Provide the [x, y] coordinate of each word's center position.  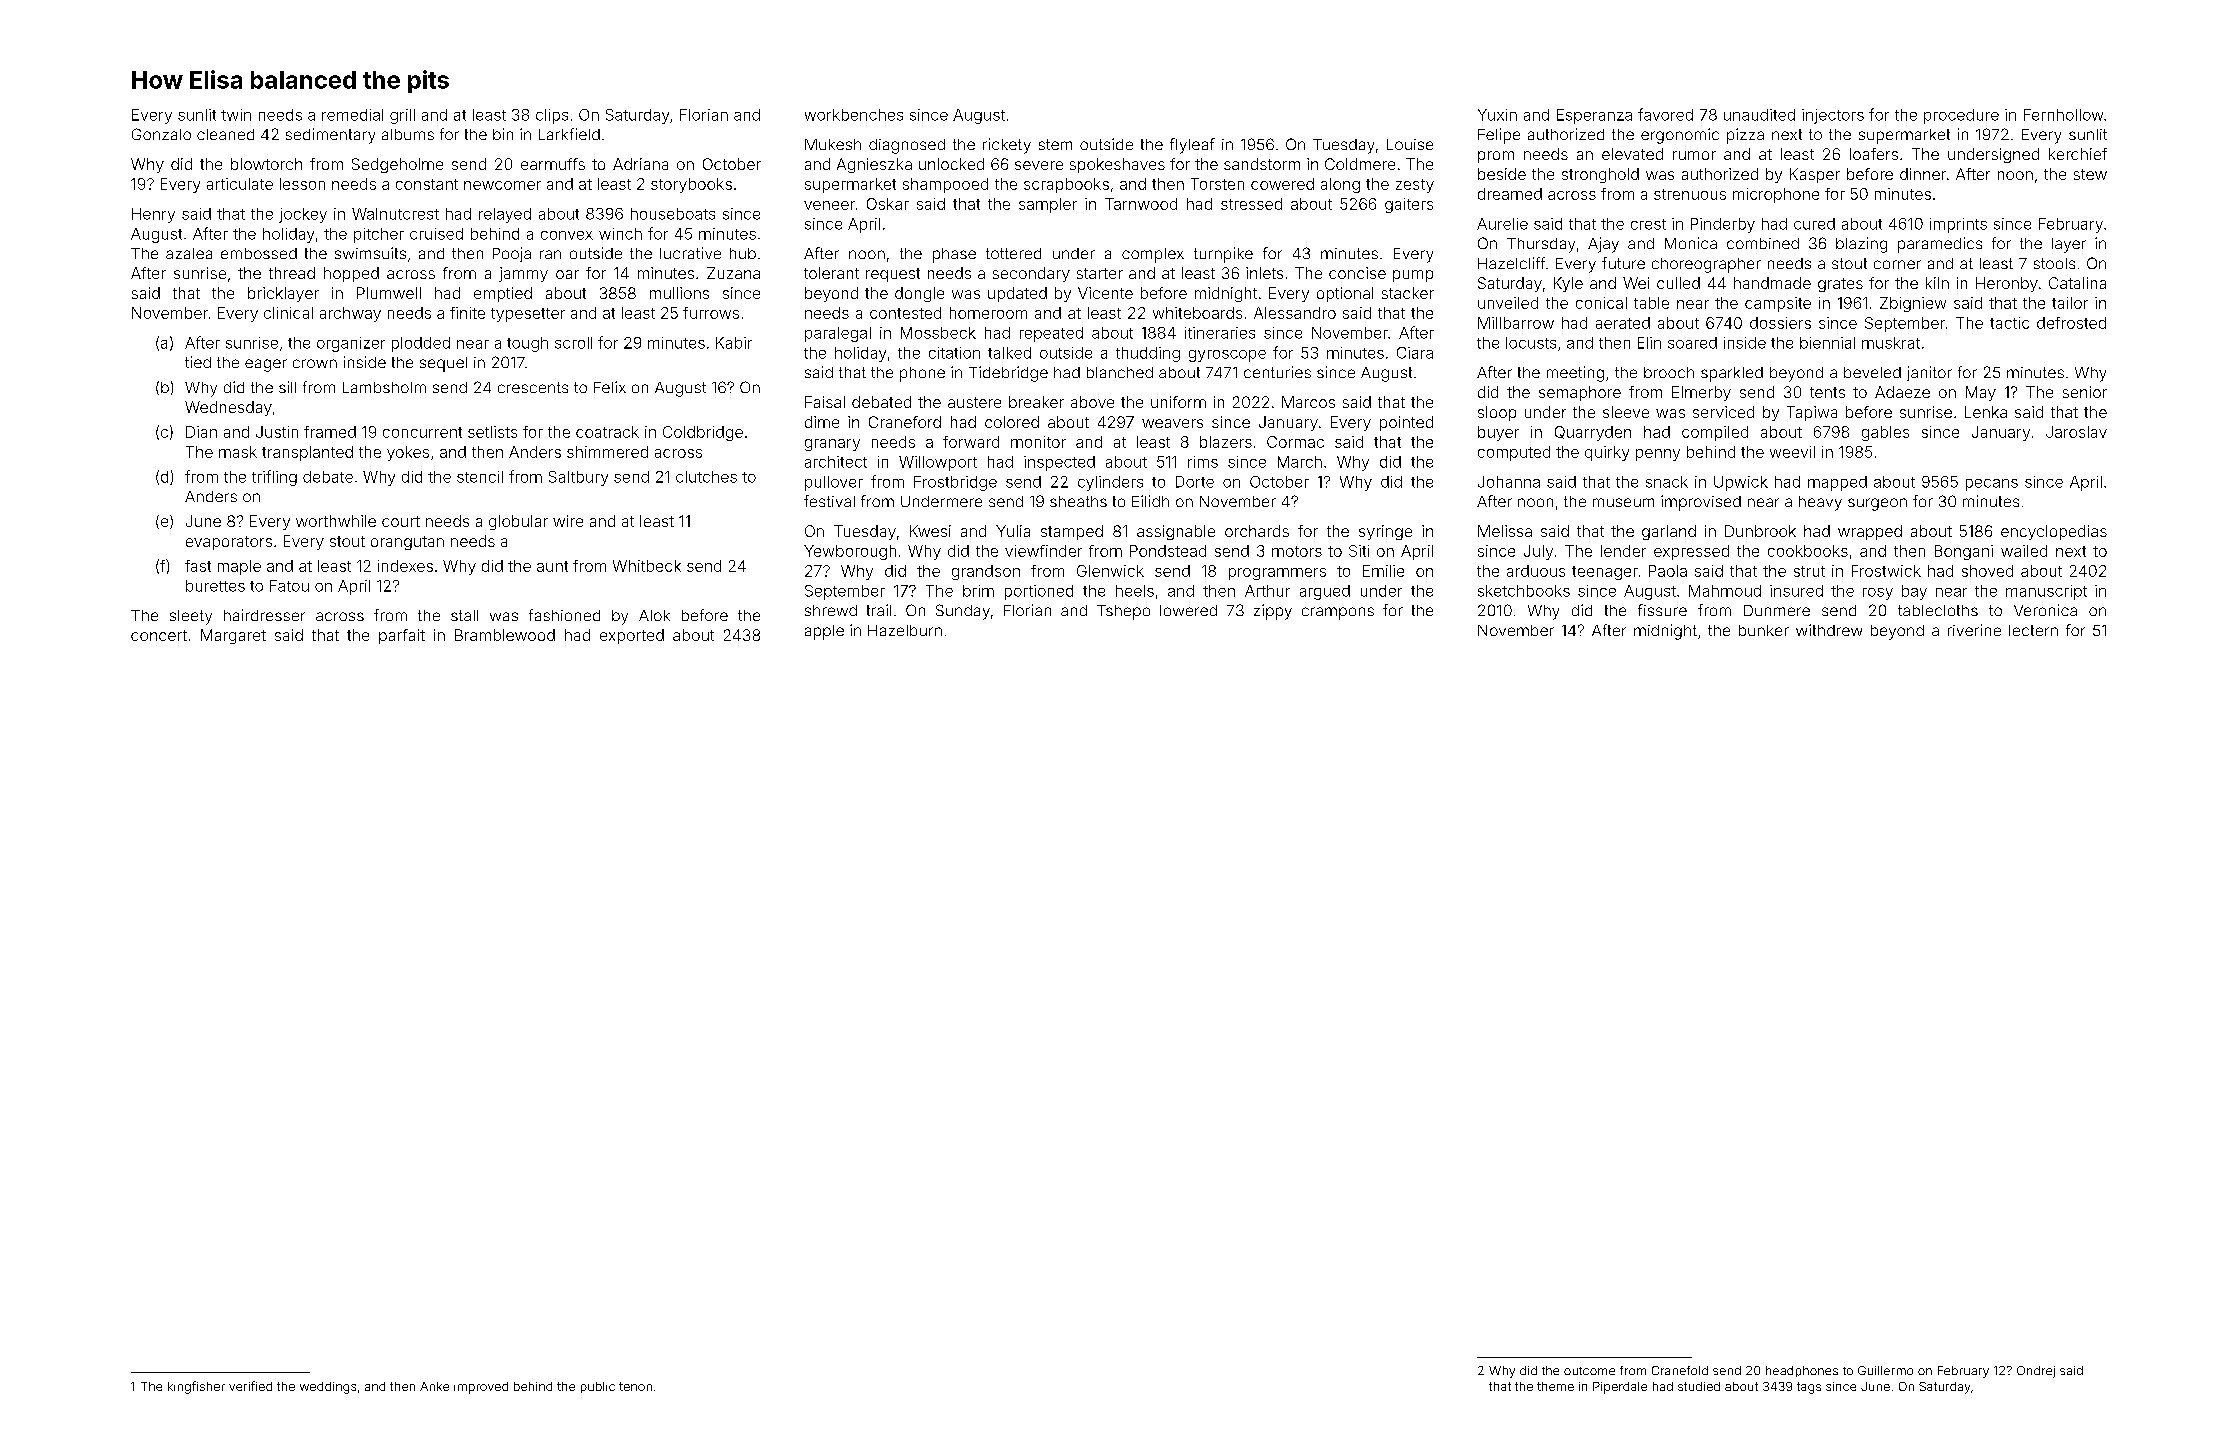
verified [250, 1386]
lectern [2033, 630]
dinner [1923, 174]
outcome [1589, 1371]
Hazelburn [905, 630]
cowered [1282, 184]
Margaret [233, 636]
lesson [302, 184]
